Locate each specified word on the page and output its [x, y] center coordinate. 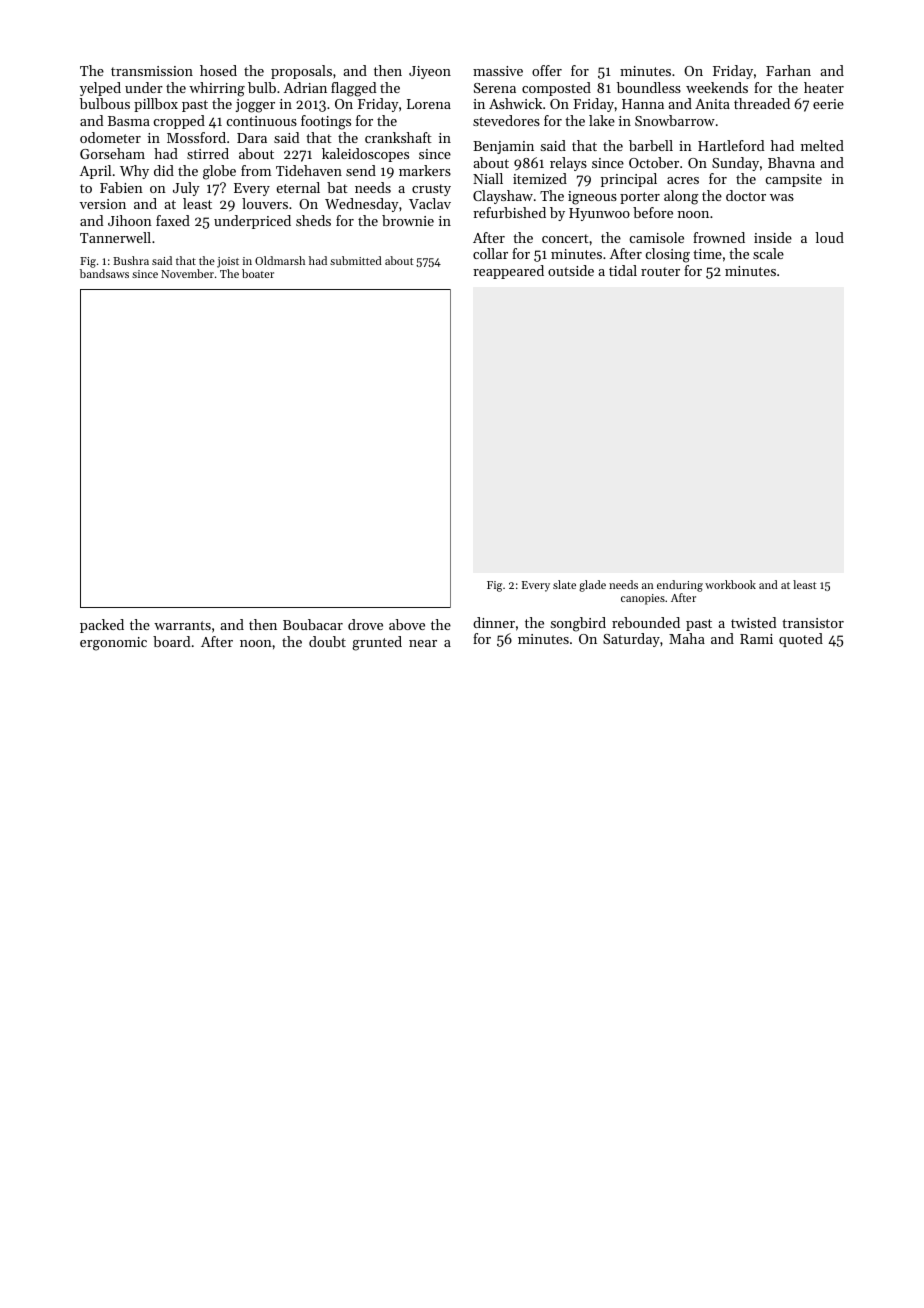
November [187, 273]
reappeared [508, 272]
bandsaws [104, 273]
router [660, 271]
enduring [680, 586]
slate [564, 584]
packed [102, 626]
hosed [218, 70]
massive [498, 71]
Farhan [788, 70]
